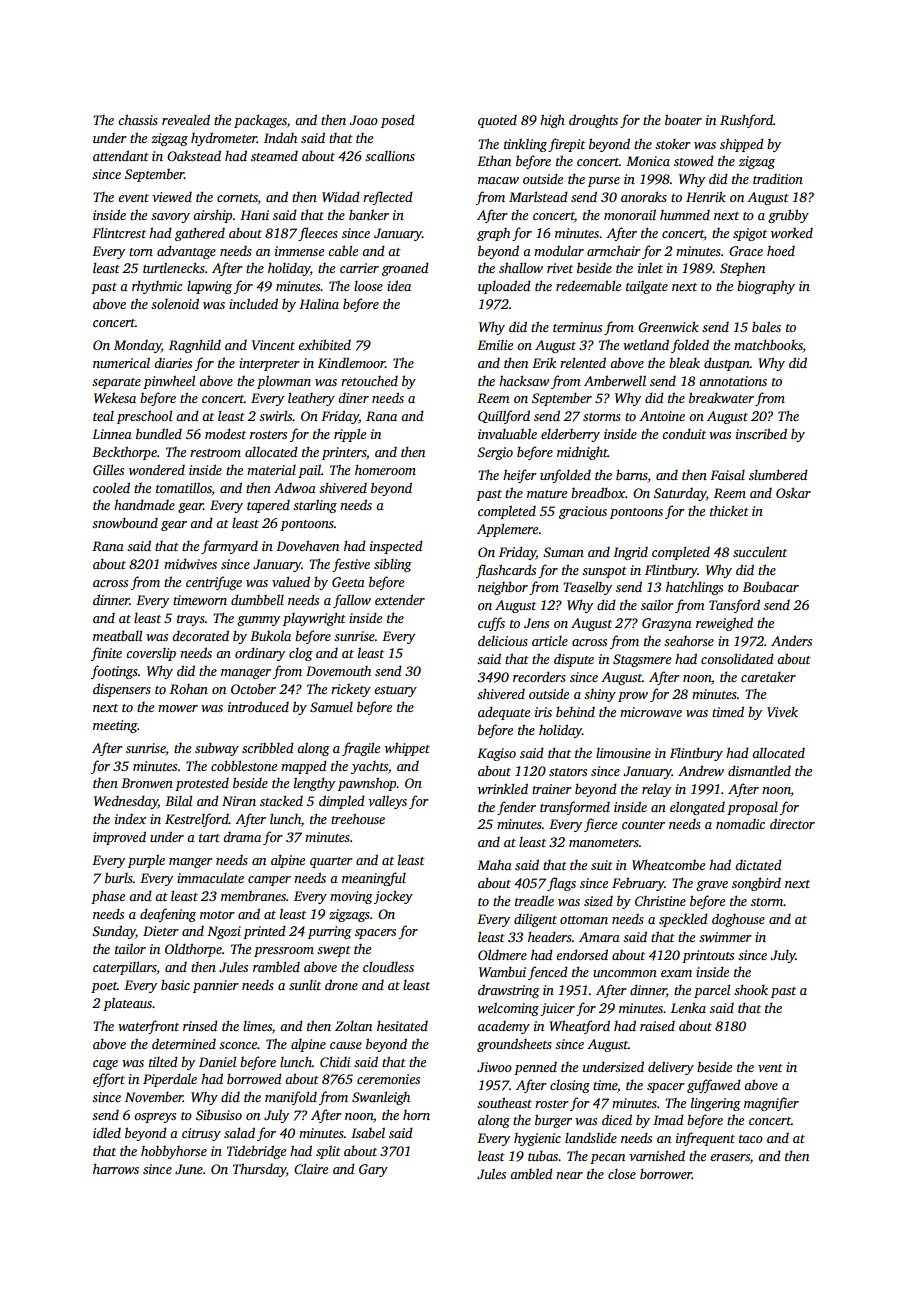 The width and height of the page is (908, 1316). What do you see at coordinates (666, 1173) in the page?
I see `borrower` at bounding box center [666, 1173].
